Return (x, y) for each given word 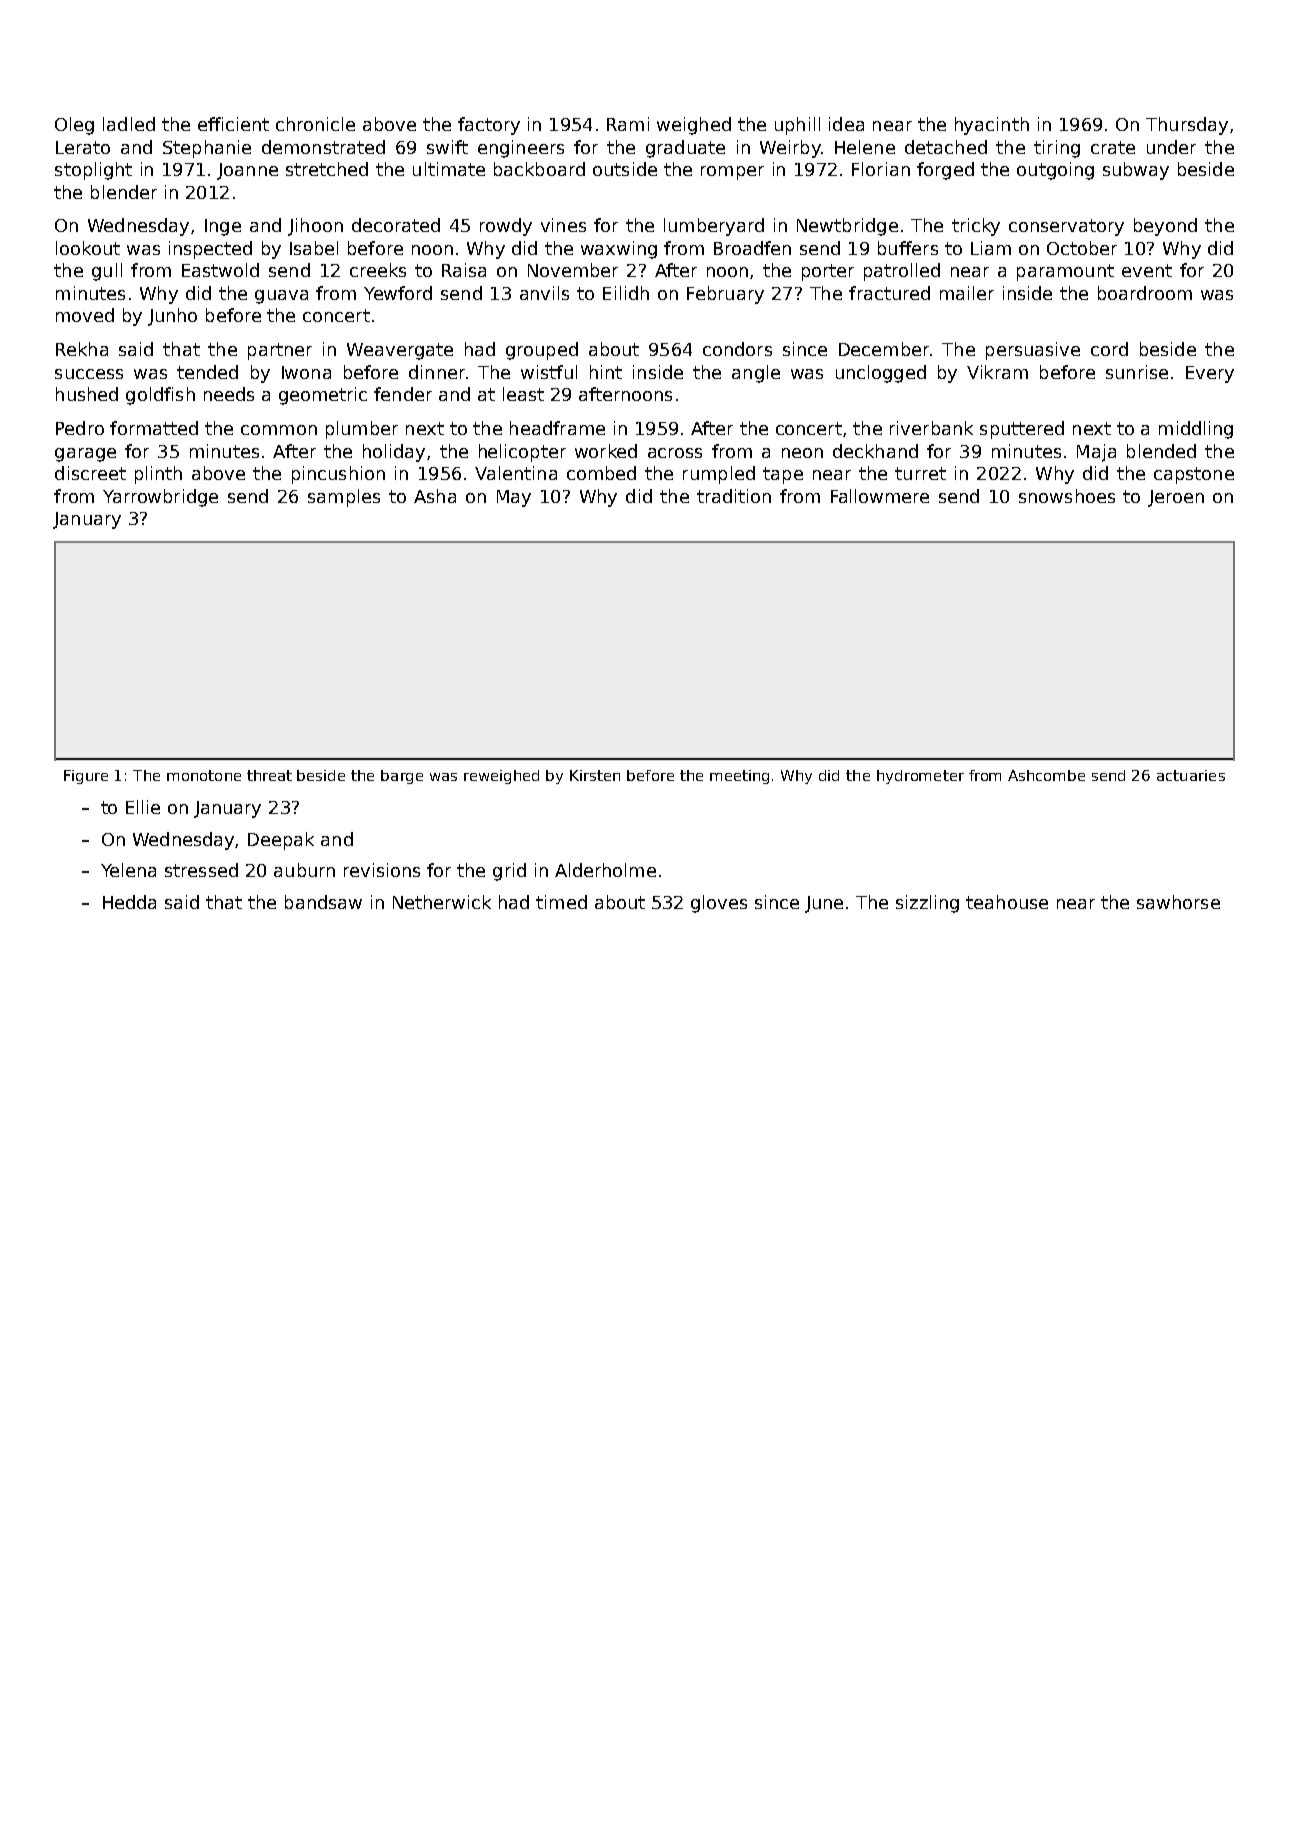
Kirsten (595, 775)
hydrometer (920, 777)
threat (269, 775)
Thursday (1187, 126)
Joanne (247, 171)
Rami (628, 124)
